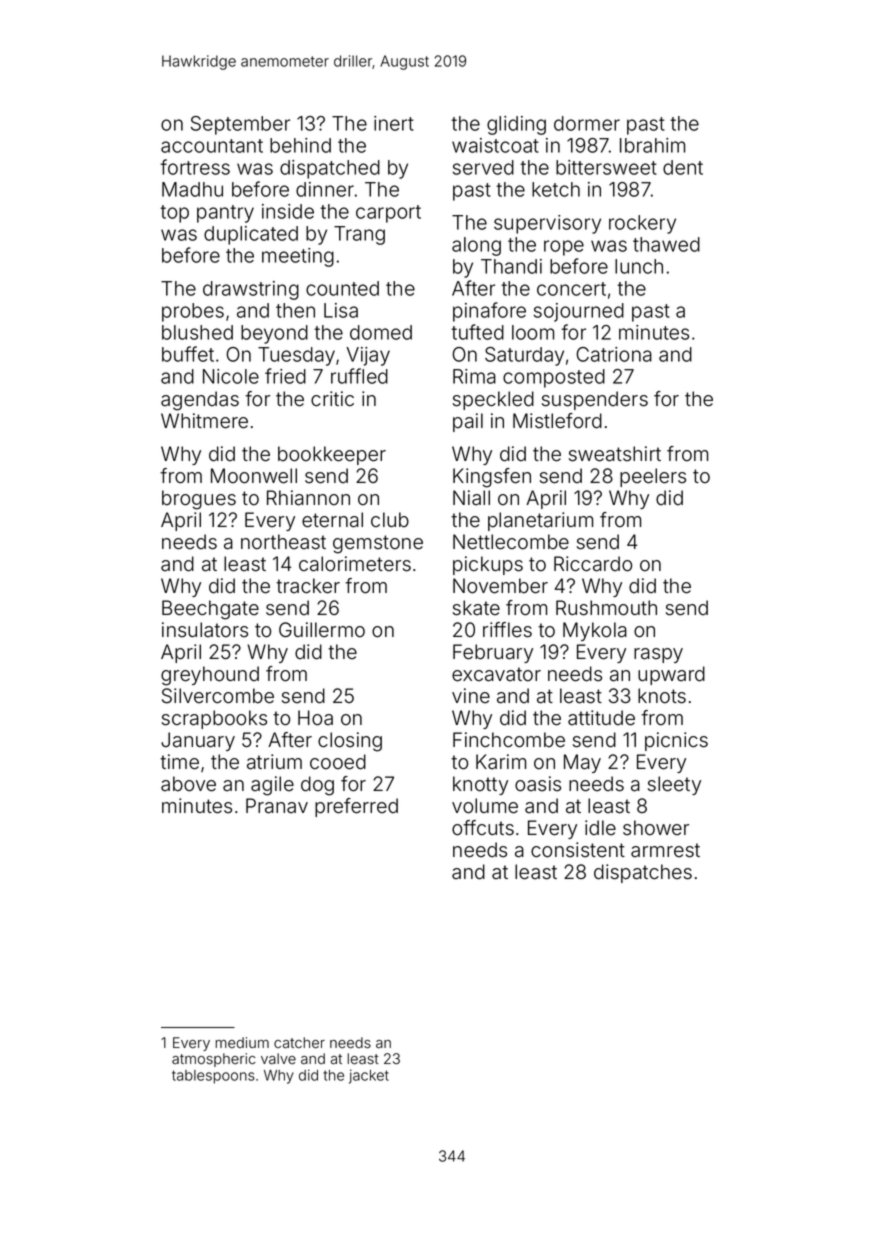 This screenshot has height=1243, width=876. What do you see at coordinates (468, 422) in the screenshot?
I see `pail` at bounding box center [468, 422].
